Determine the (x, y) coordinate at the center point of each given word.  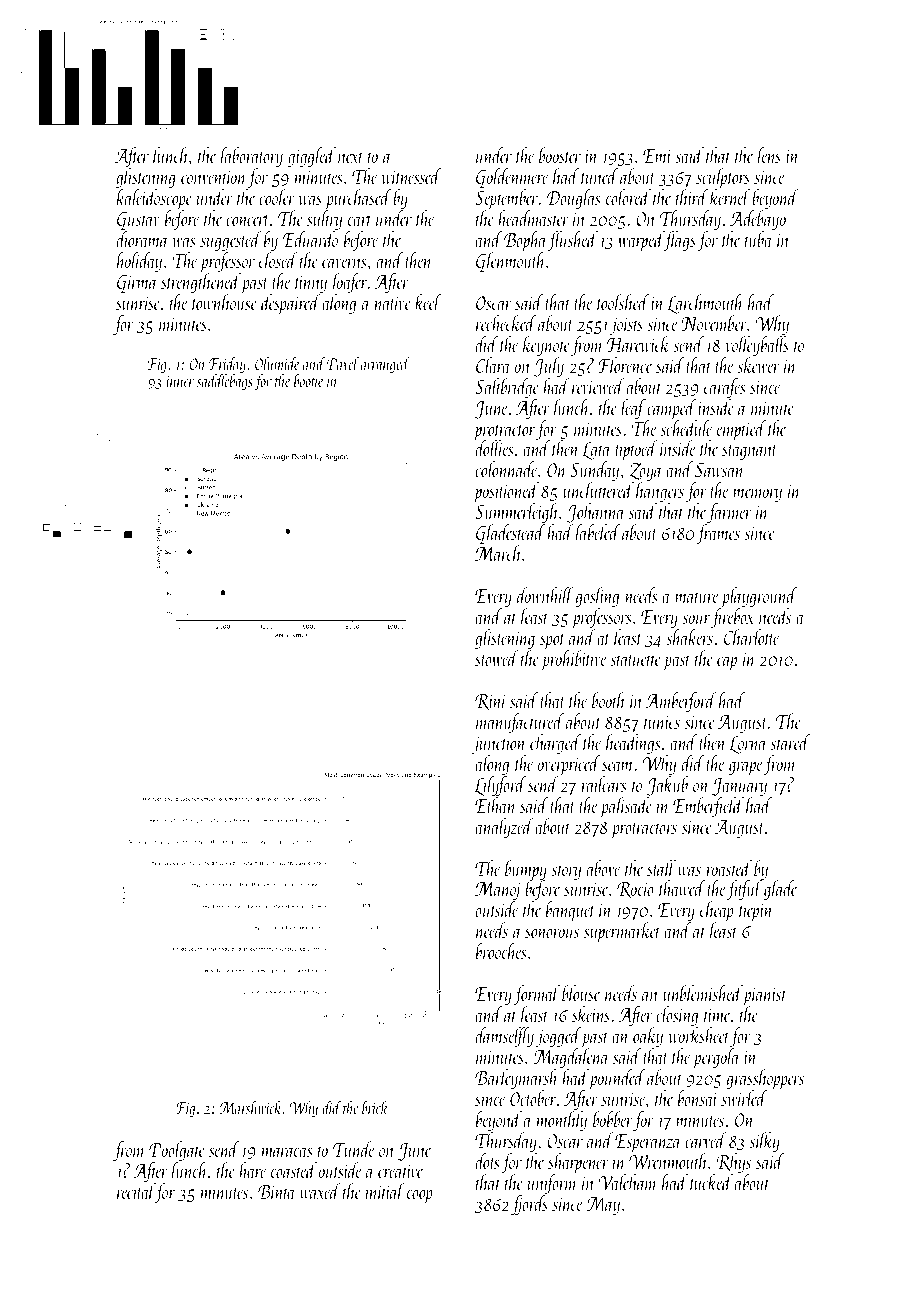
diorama (142, 239)
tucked (711, 1182)
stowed (497, 658)
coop (419, 1196)
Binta (276, 1192)
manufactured (520, 723)
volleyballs (757, 346)
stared (790, 742)
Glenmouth (511, 262)
